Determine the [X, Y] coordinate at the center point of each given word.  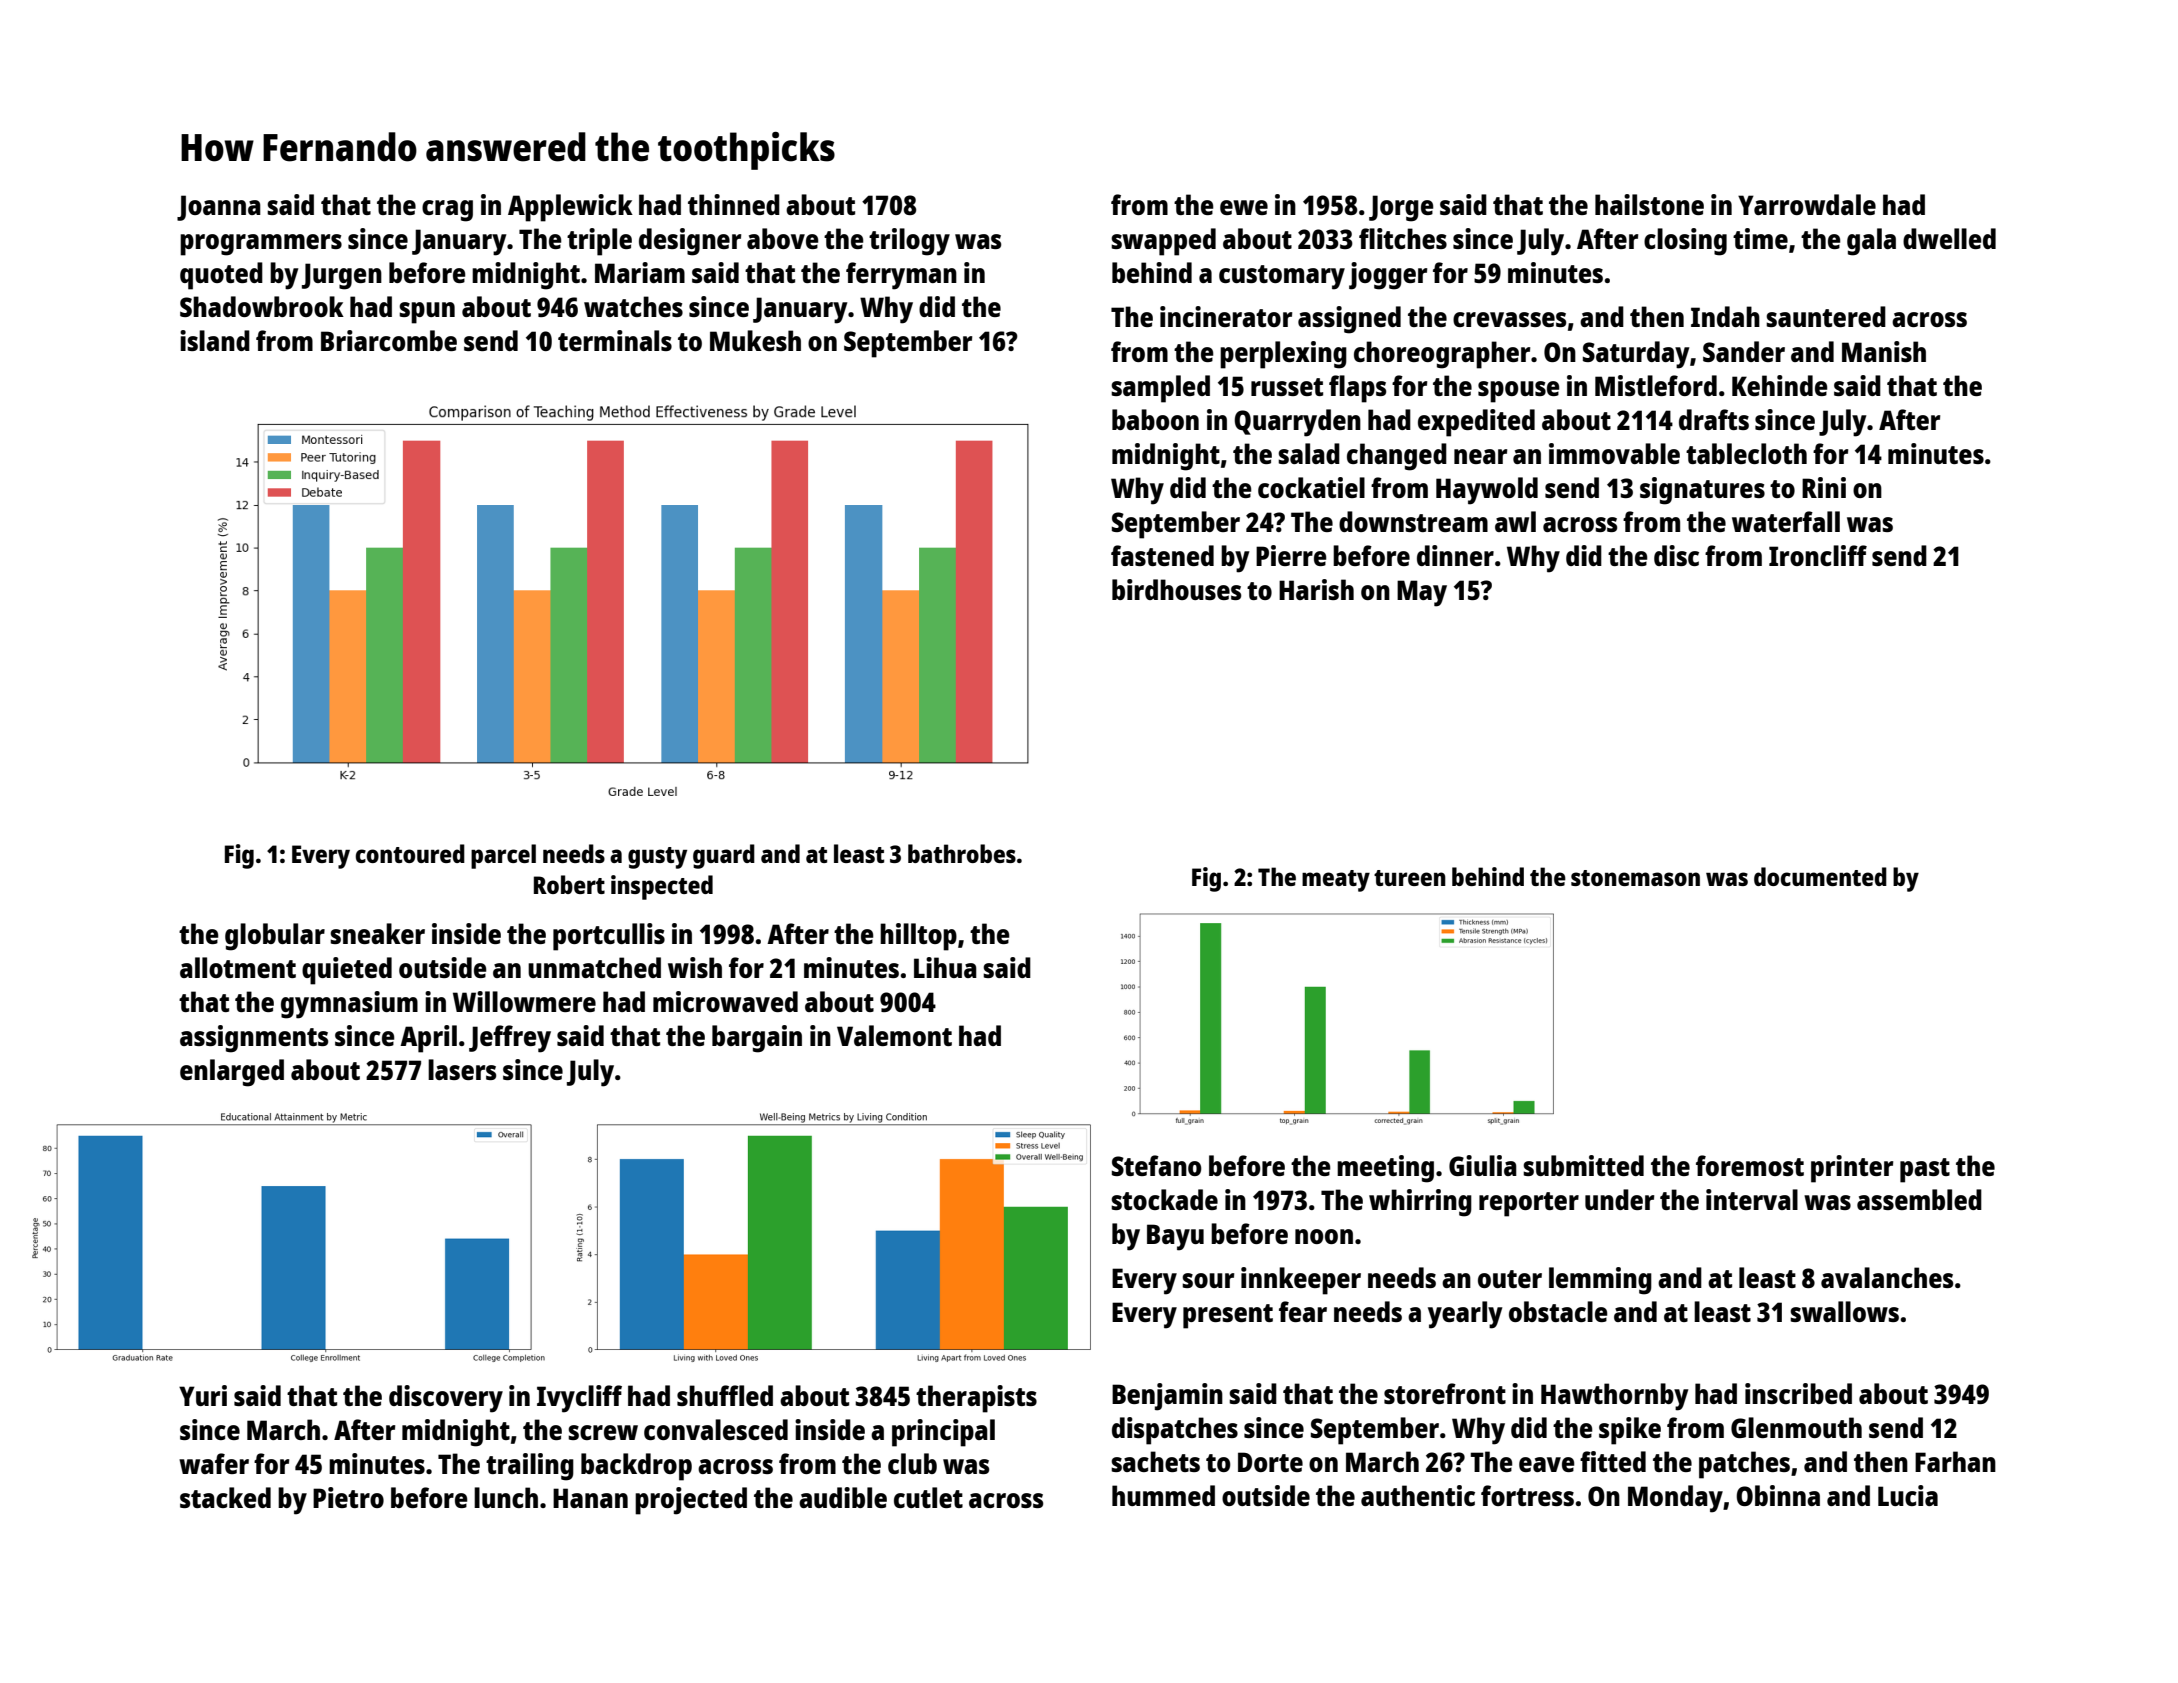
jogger [1388, 276]
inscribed [1798, 1393]
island [215, 340]
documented [1820, 876]
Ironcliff [1818, 555]
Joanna [219, 208]
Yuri [203, 1395]
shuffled [725, 1395]
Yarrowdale [1807, 204]
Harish [1316, 589]
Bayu [1175, 1237]
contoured [410, 853]
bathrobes [962, 853]
